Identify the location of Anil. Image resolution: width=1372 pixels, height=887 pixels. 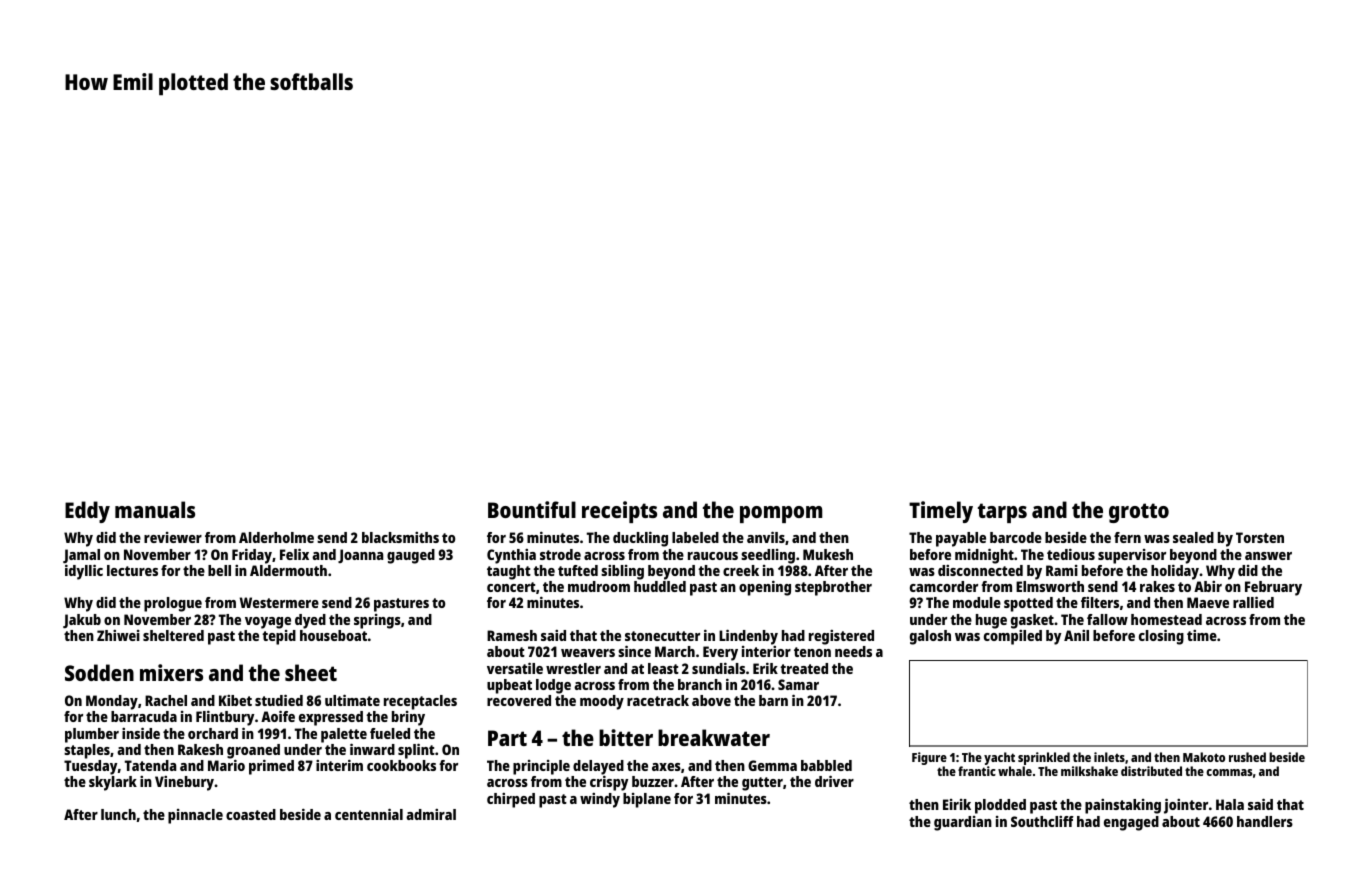
(1076, 635).
